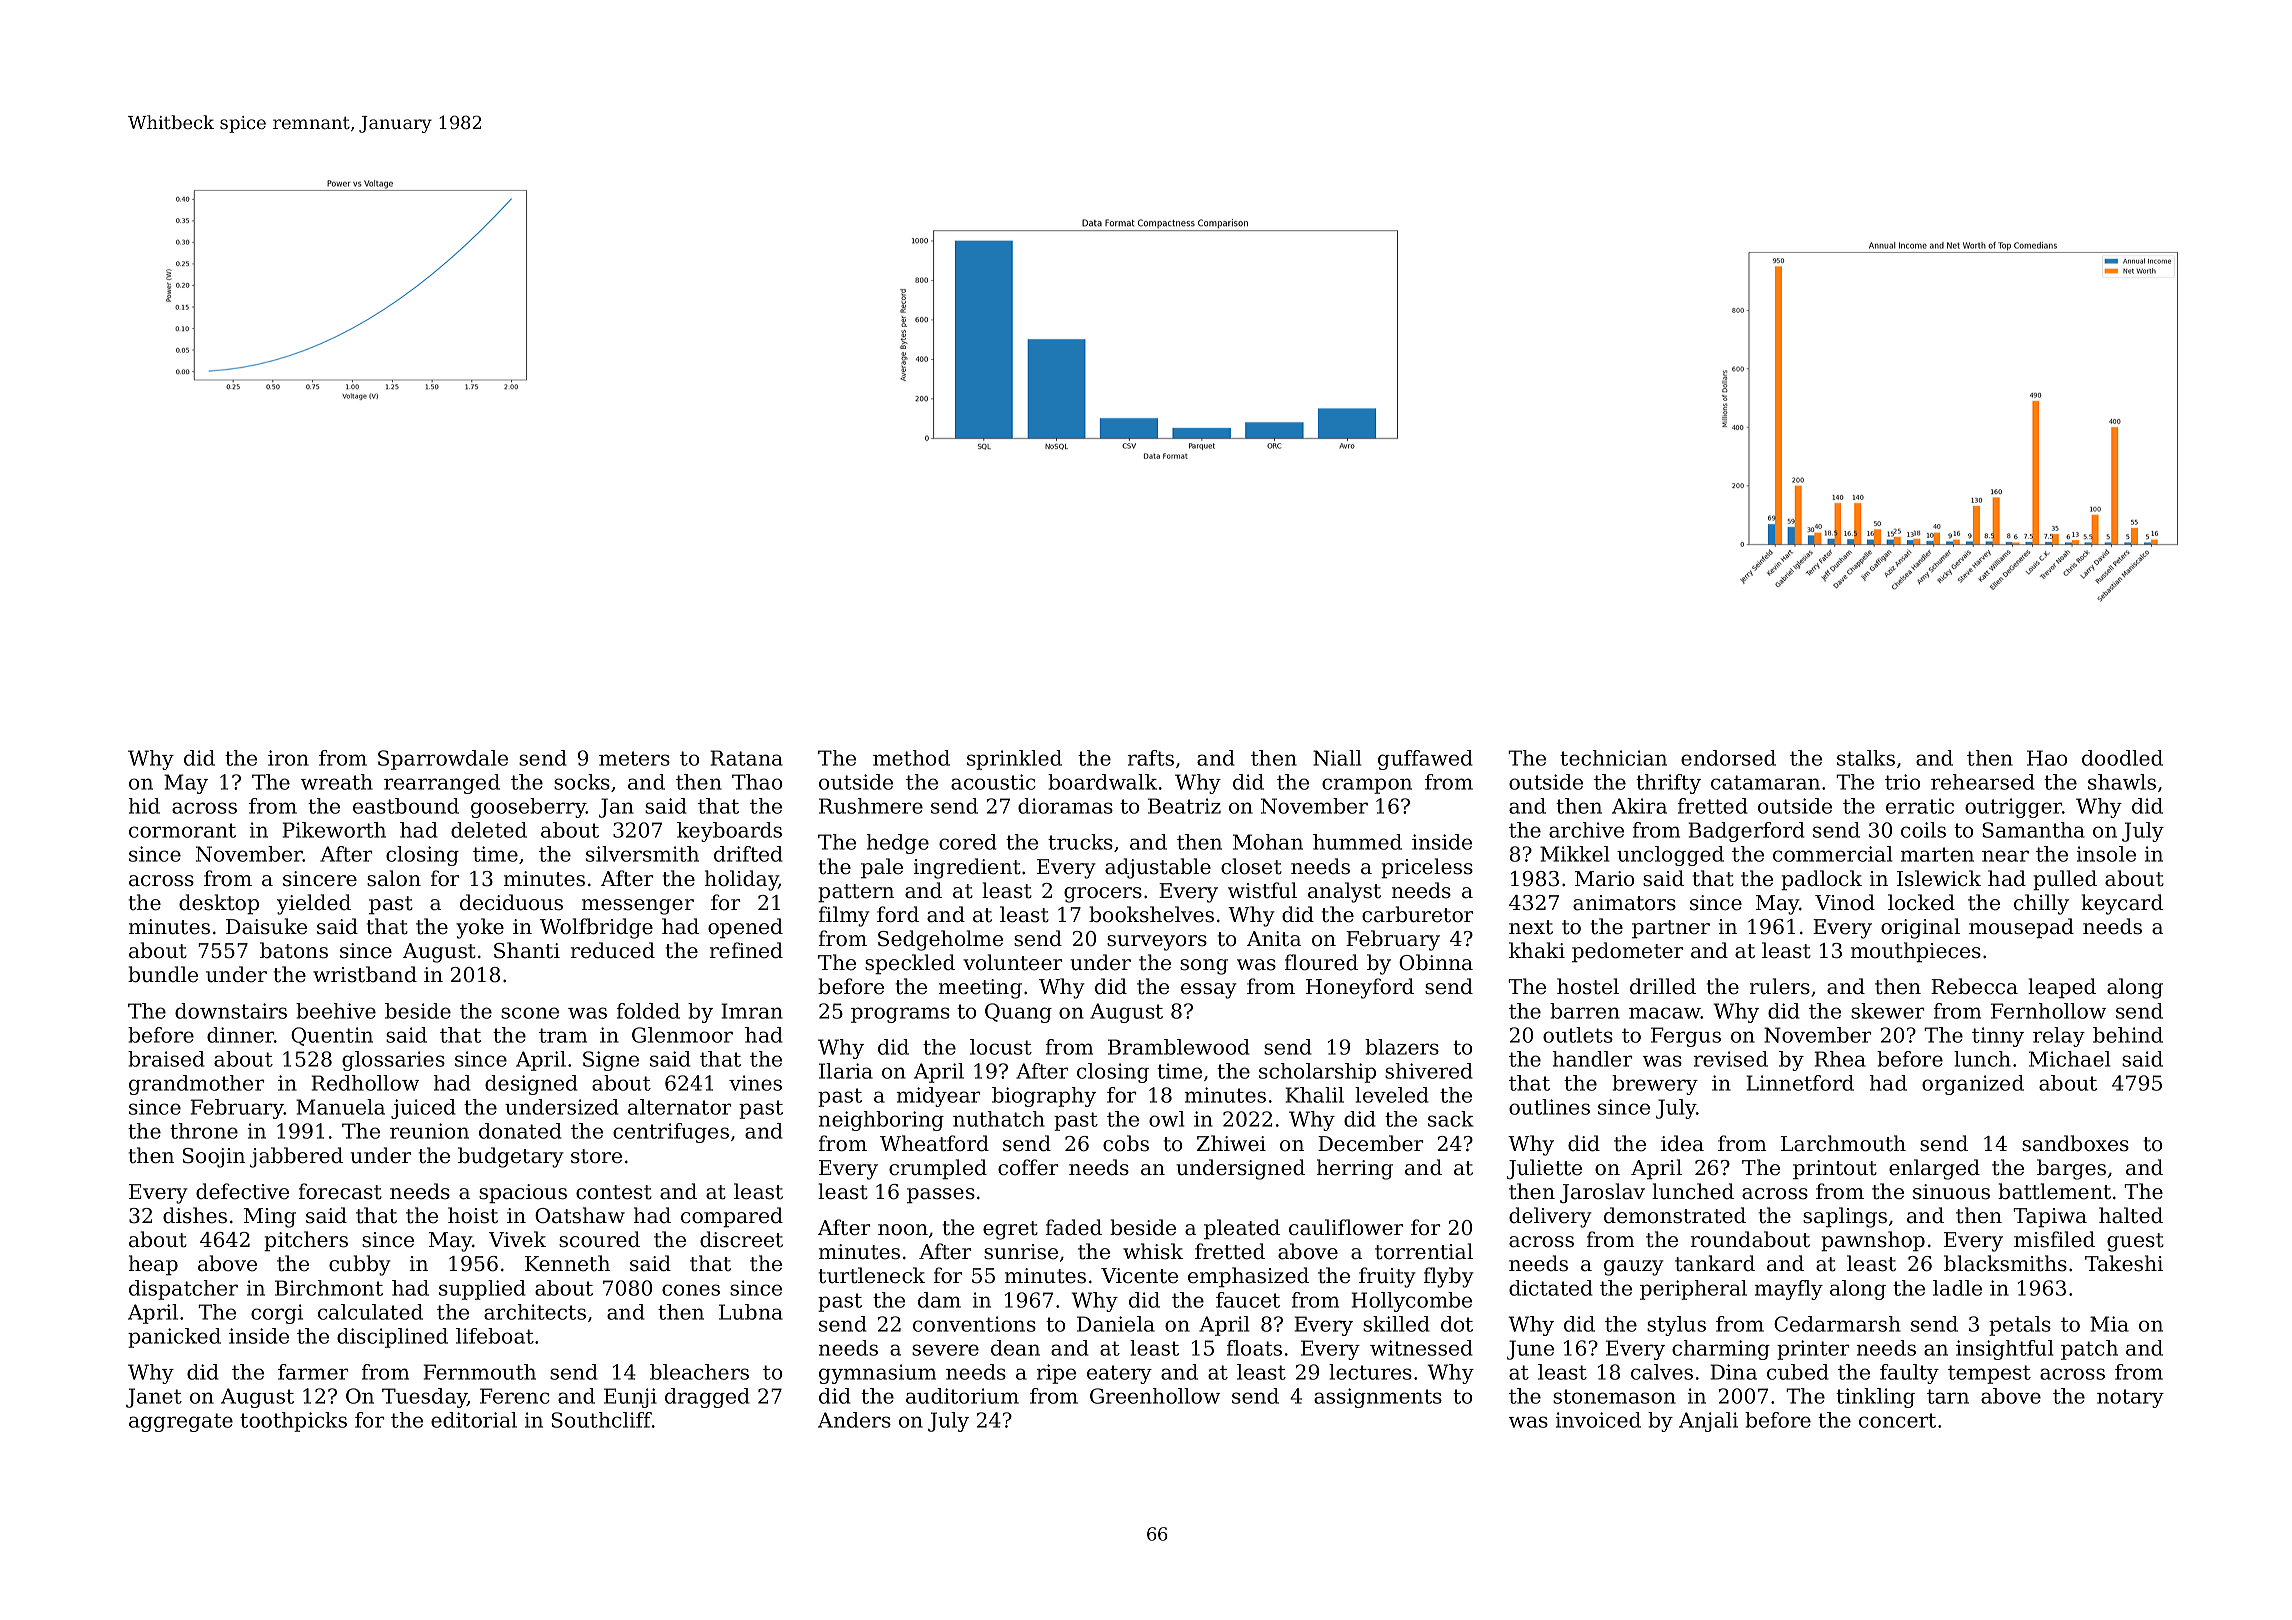  What do you see at coordinates (854, 1420) in the image?
I see `Anders` at bounding box center [854, 1420].
